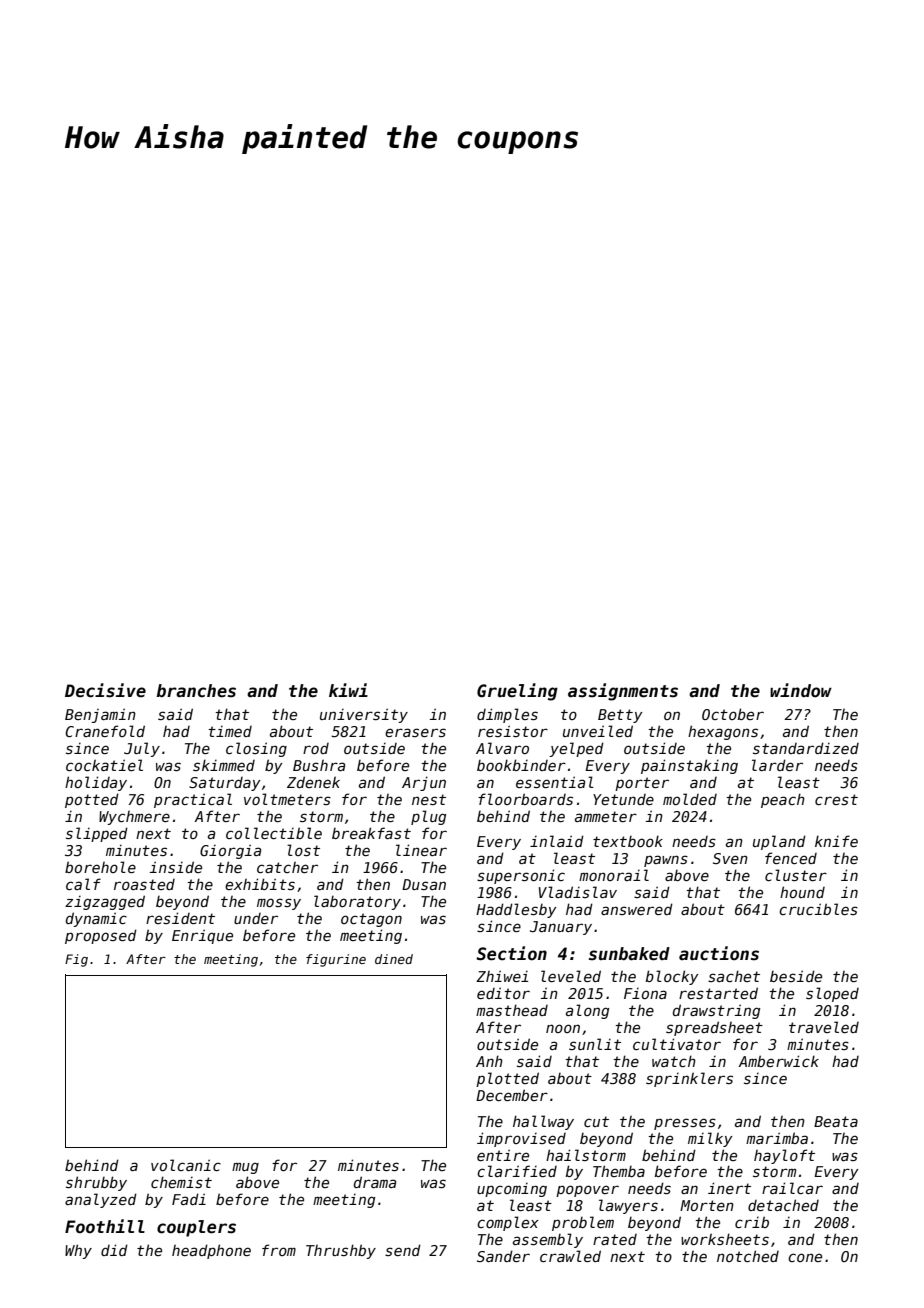 The width and height of the screenshot is (924, 1308). Describe the element at coordinates (791, 858) in the screenshot. I see `fenced` at that location.
